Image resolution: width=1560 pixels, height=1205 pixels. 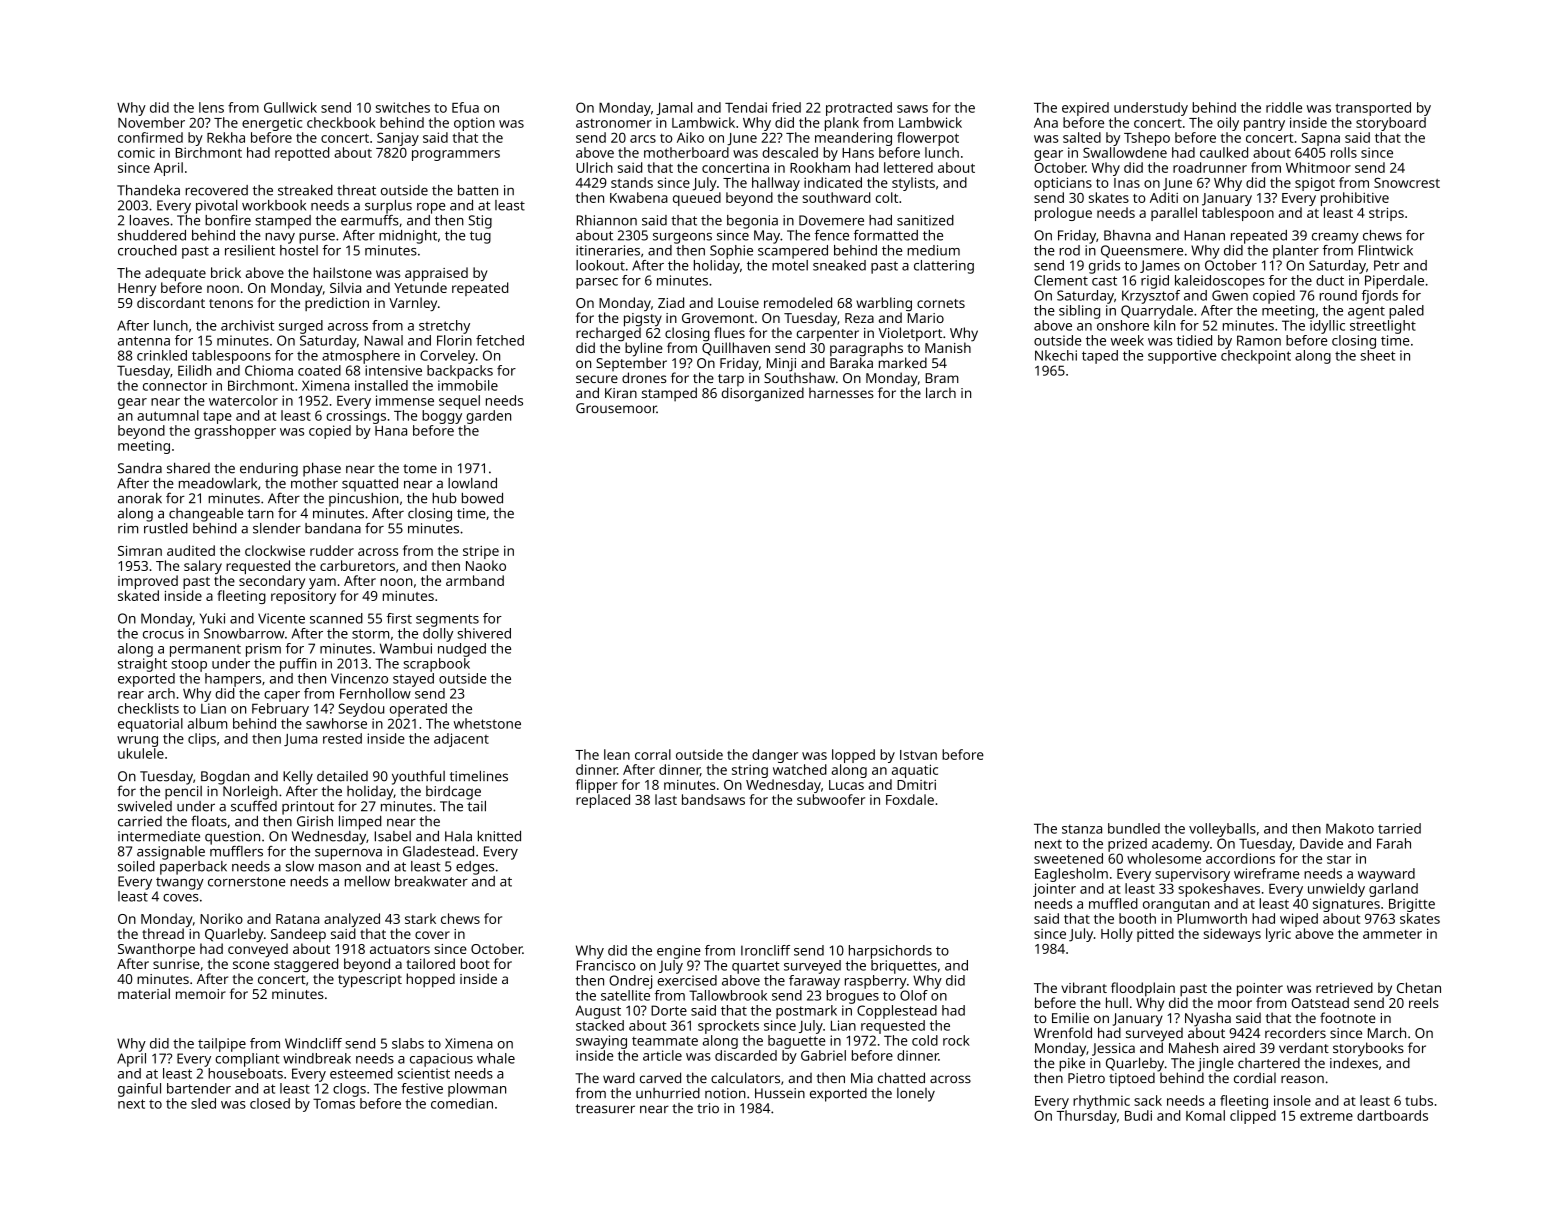 What do you see at coordinates (225, 777) in the screenshot?
I see `Bogdan` at bounding box center [225, 777].
